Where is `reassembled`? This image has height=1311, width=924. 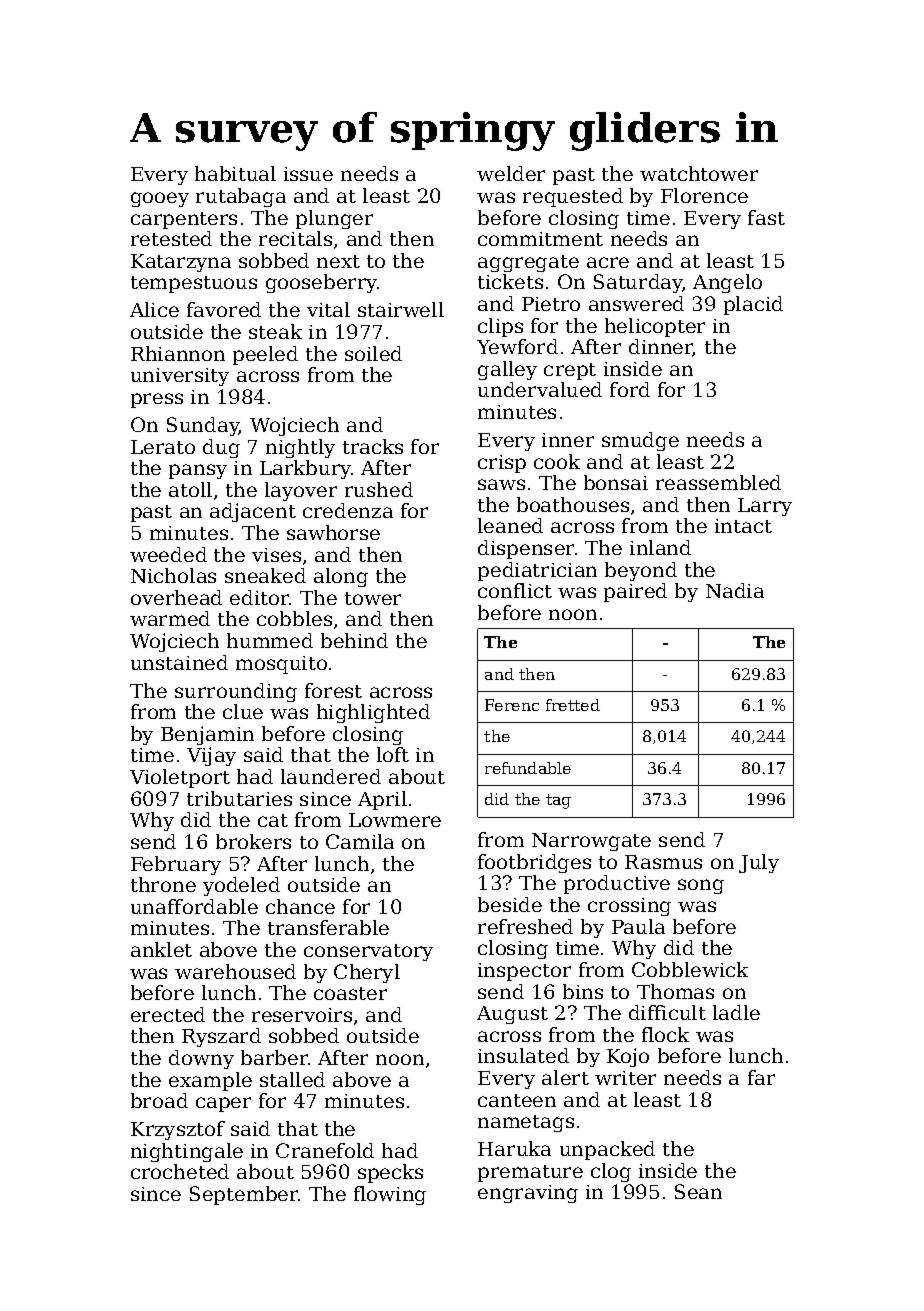
reassembled is located at coordinates (718, 482).
